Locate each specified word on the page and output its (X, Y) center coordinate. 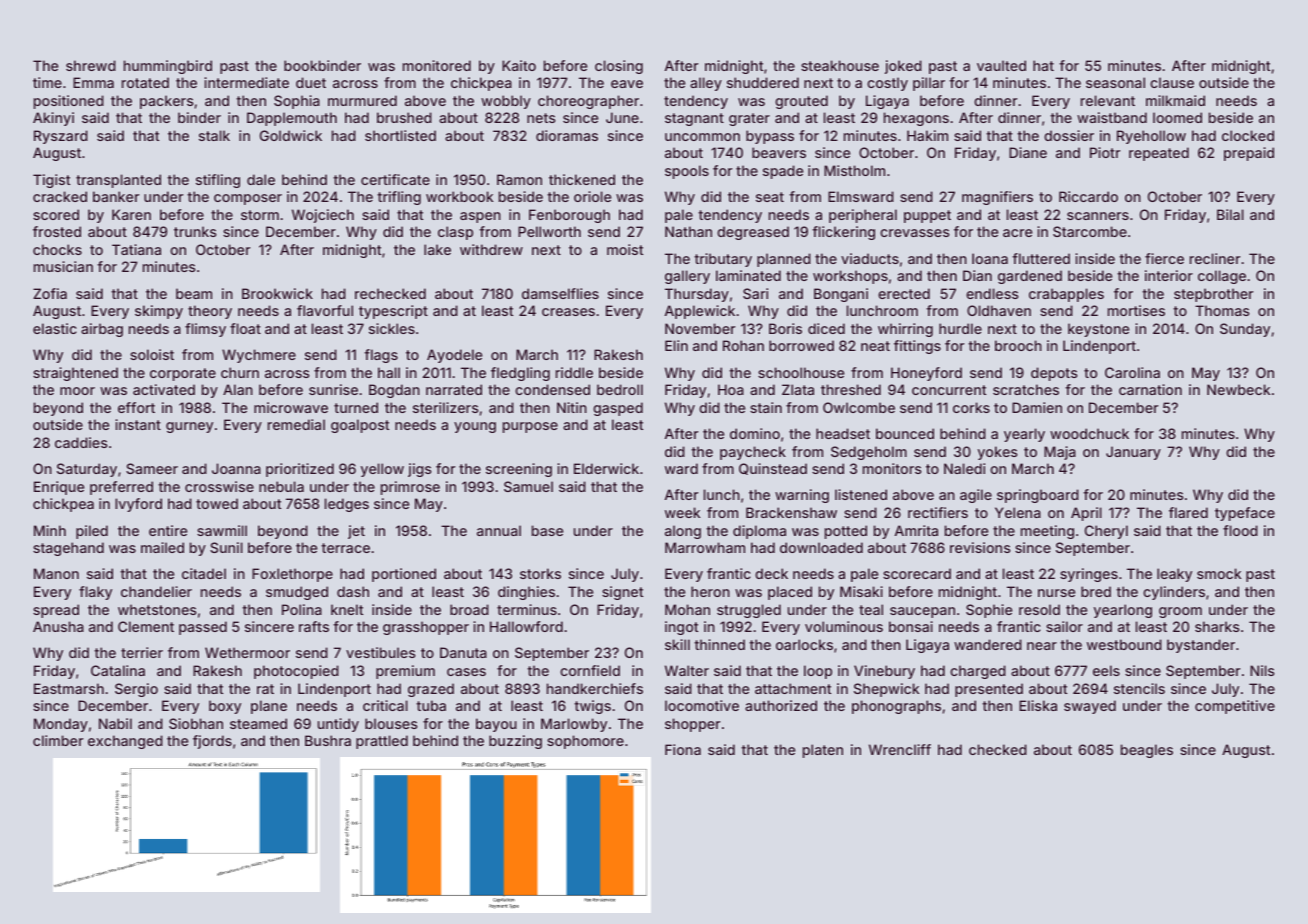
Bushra (328, 740)
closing (619, 67)
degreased (753, 233)
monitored (437, 65)
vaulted (1001, 65)
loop (818, 672)
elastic (55, 328)
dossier (1069, 135)
